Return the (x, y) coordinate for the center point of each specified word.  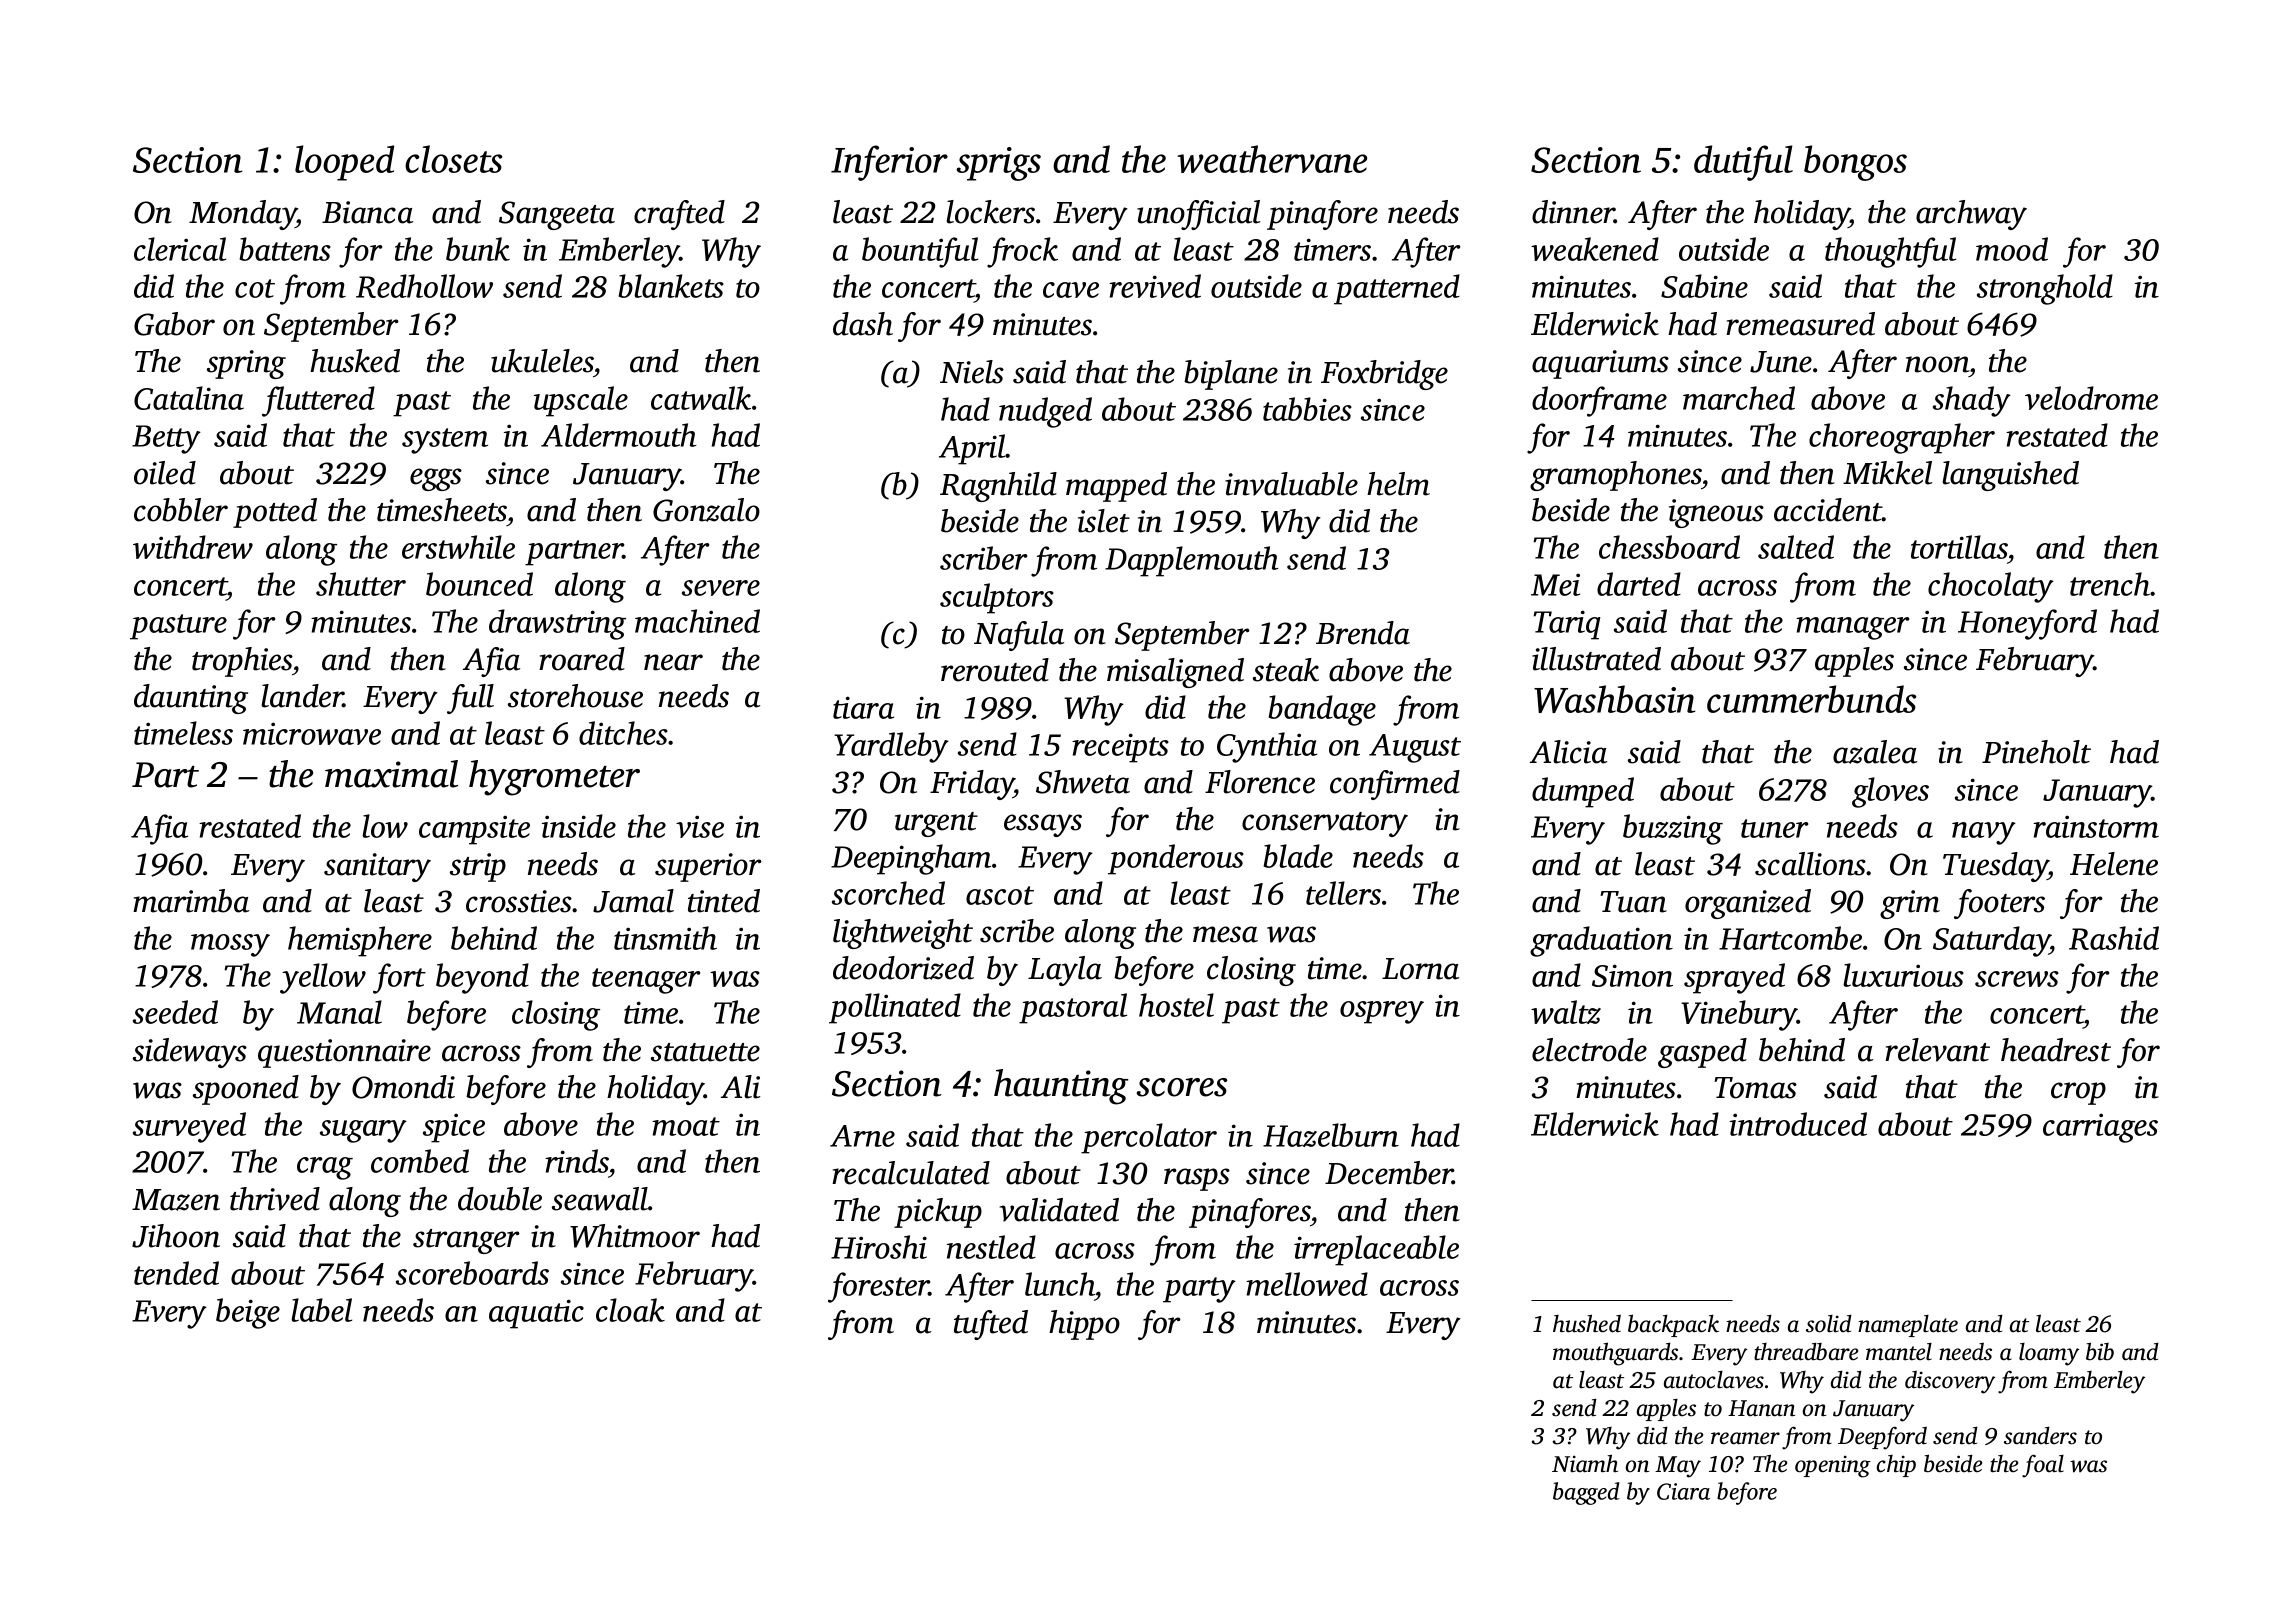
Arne (862, 1136)
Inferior (889, 163)
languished (2011, 476)
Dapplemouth (1192, 561)
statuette (705, 1052)
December (1389, 1173)
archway (1971, 215)
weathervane (1272, 159)
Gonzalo (706, 510)
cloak (630, 1310)
